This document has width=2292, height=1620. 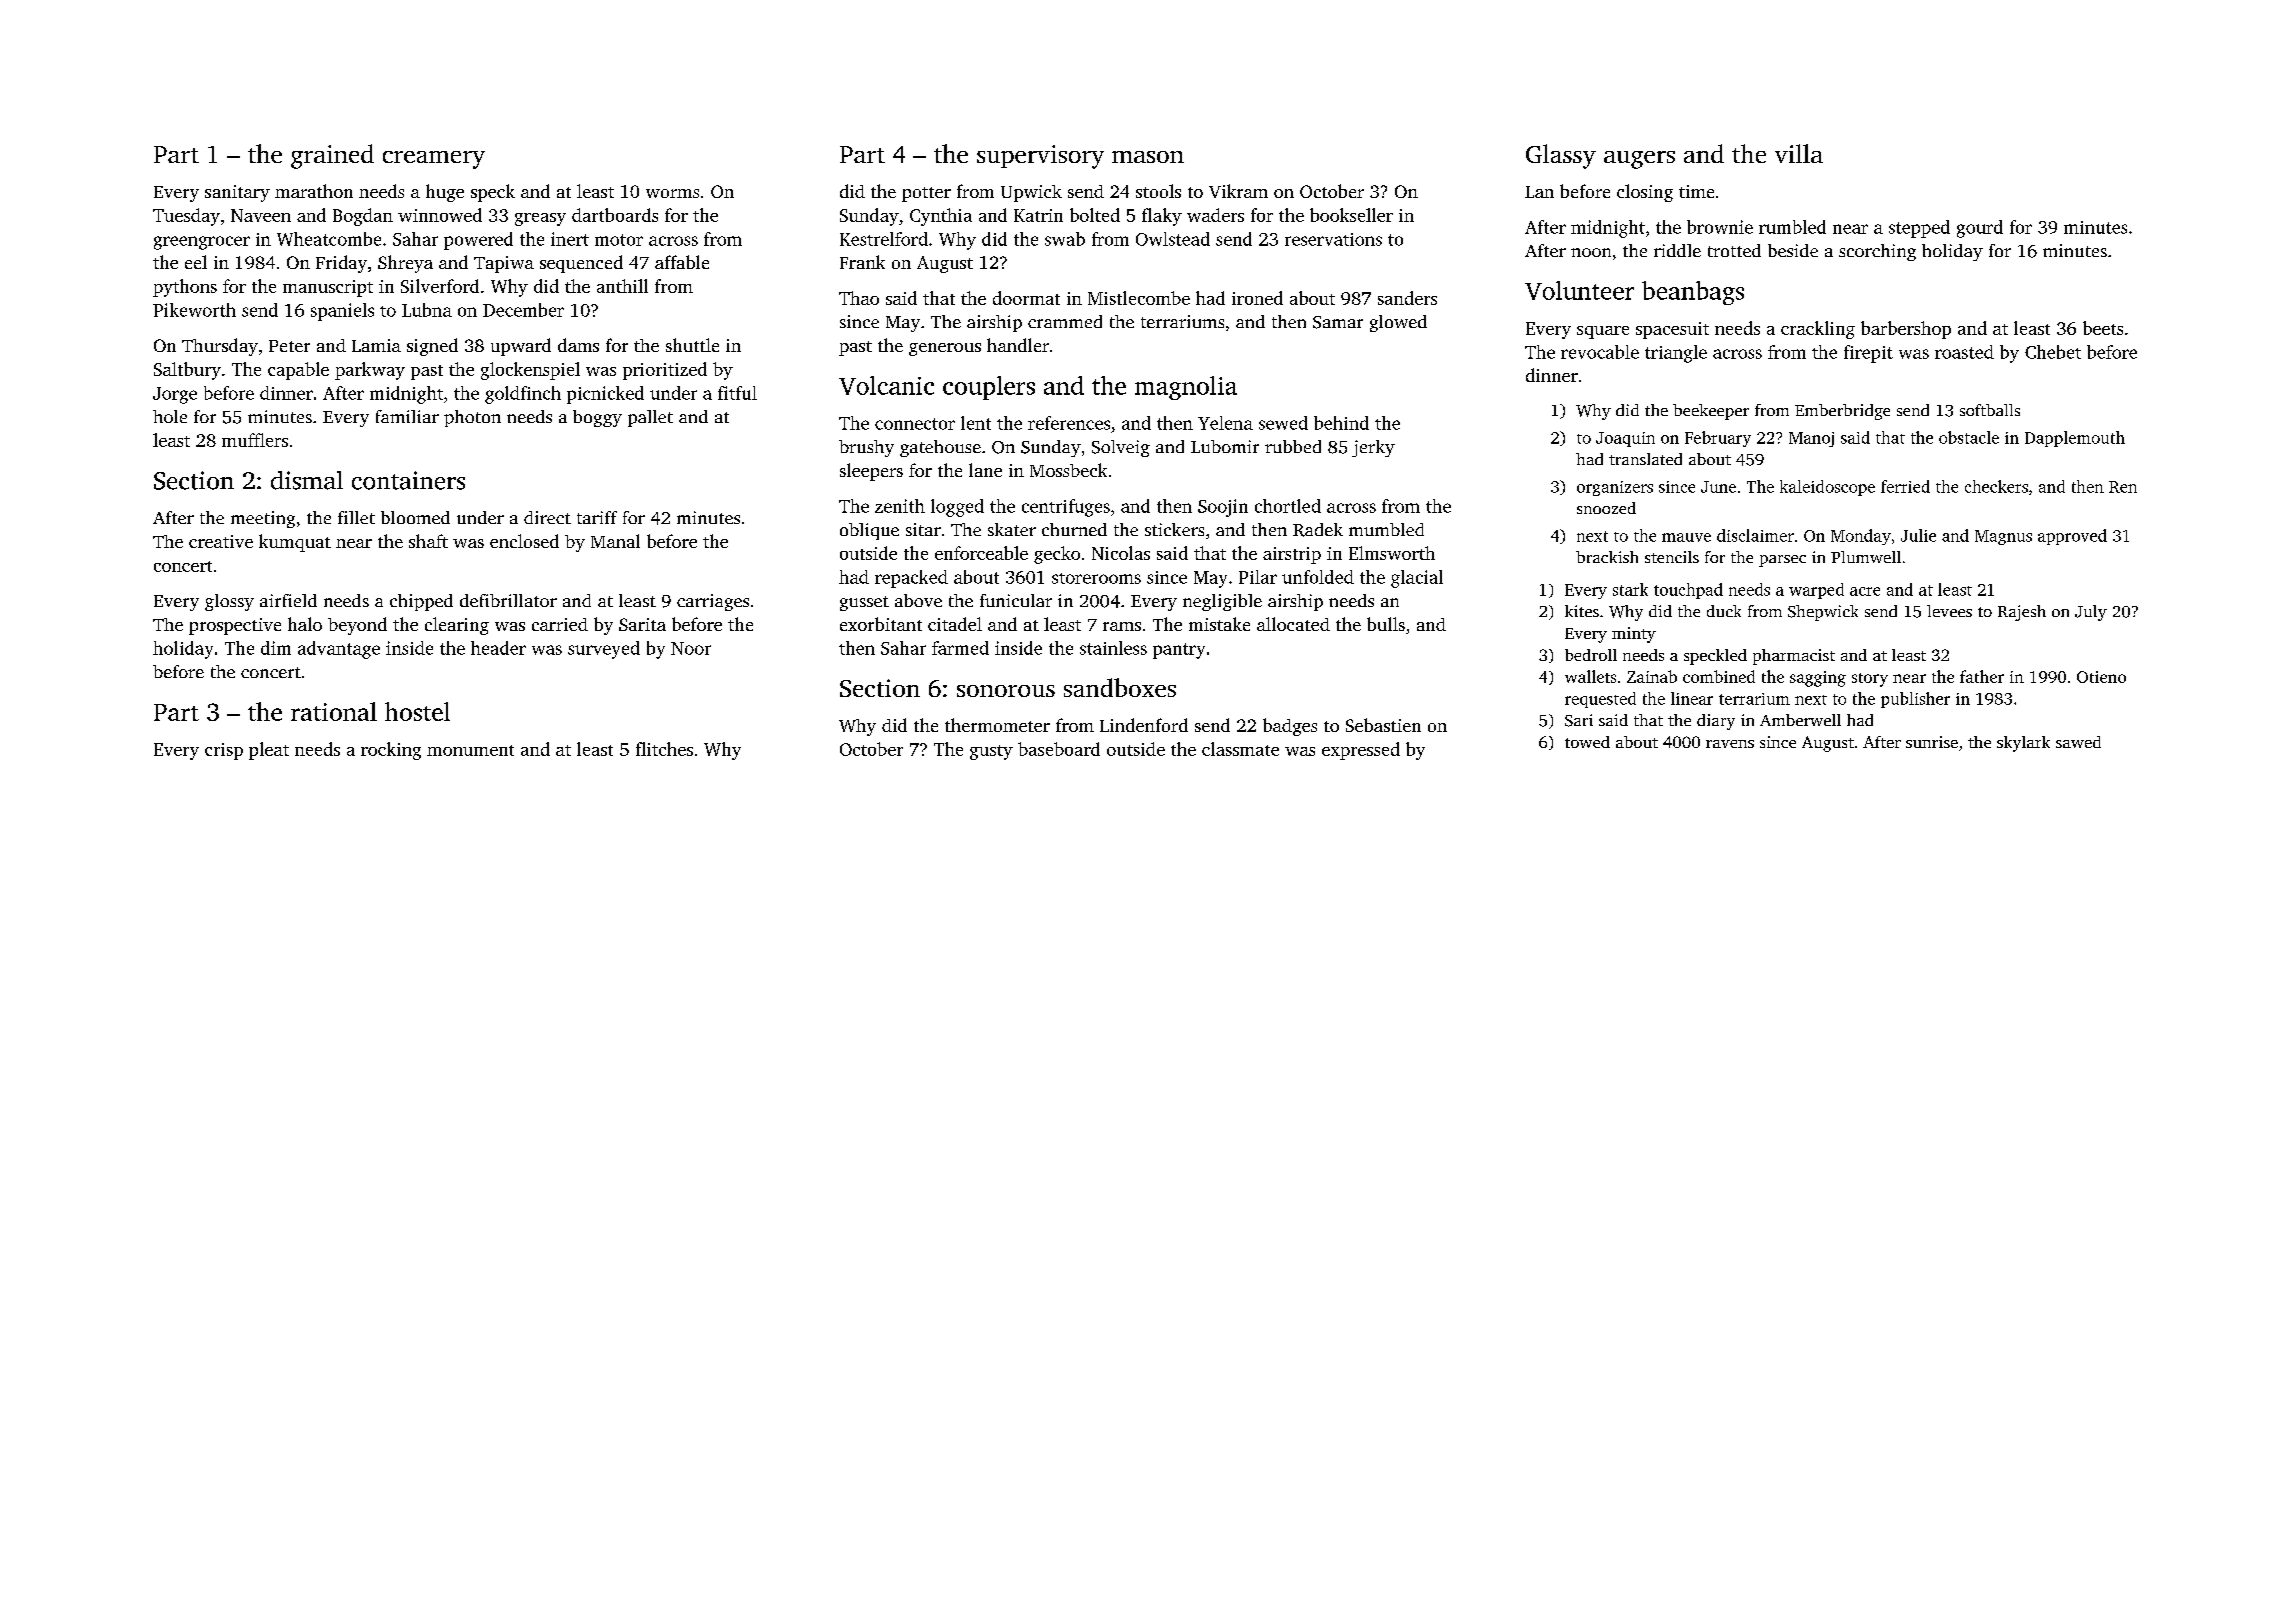 What do you see at coordinates (1240, 749) in the document?
I see `classmate` at bounding box center [1240, 749].
